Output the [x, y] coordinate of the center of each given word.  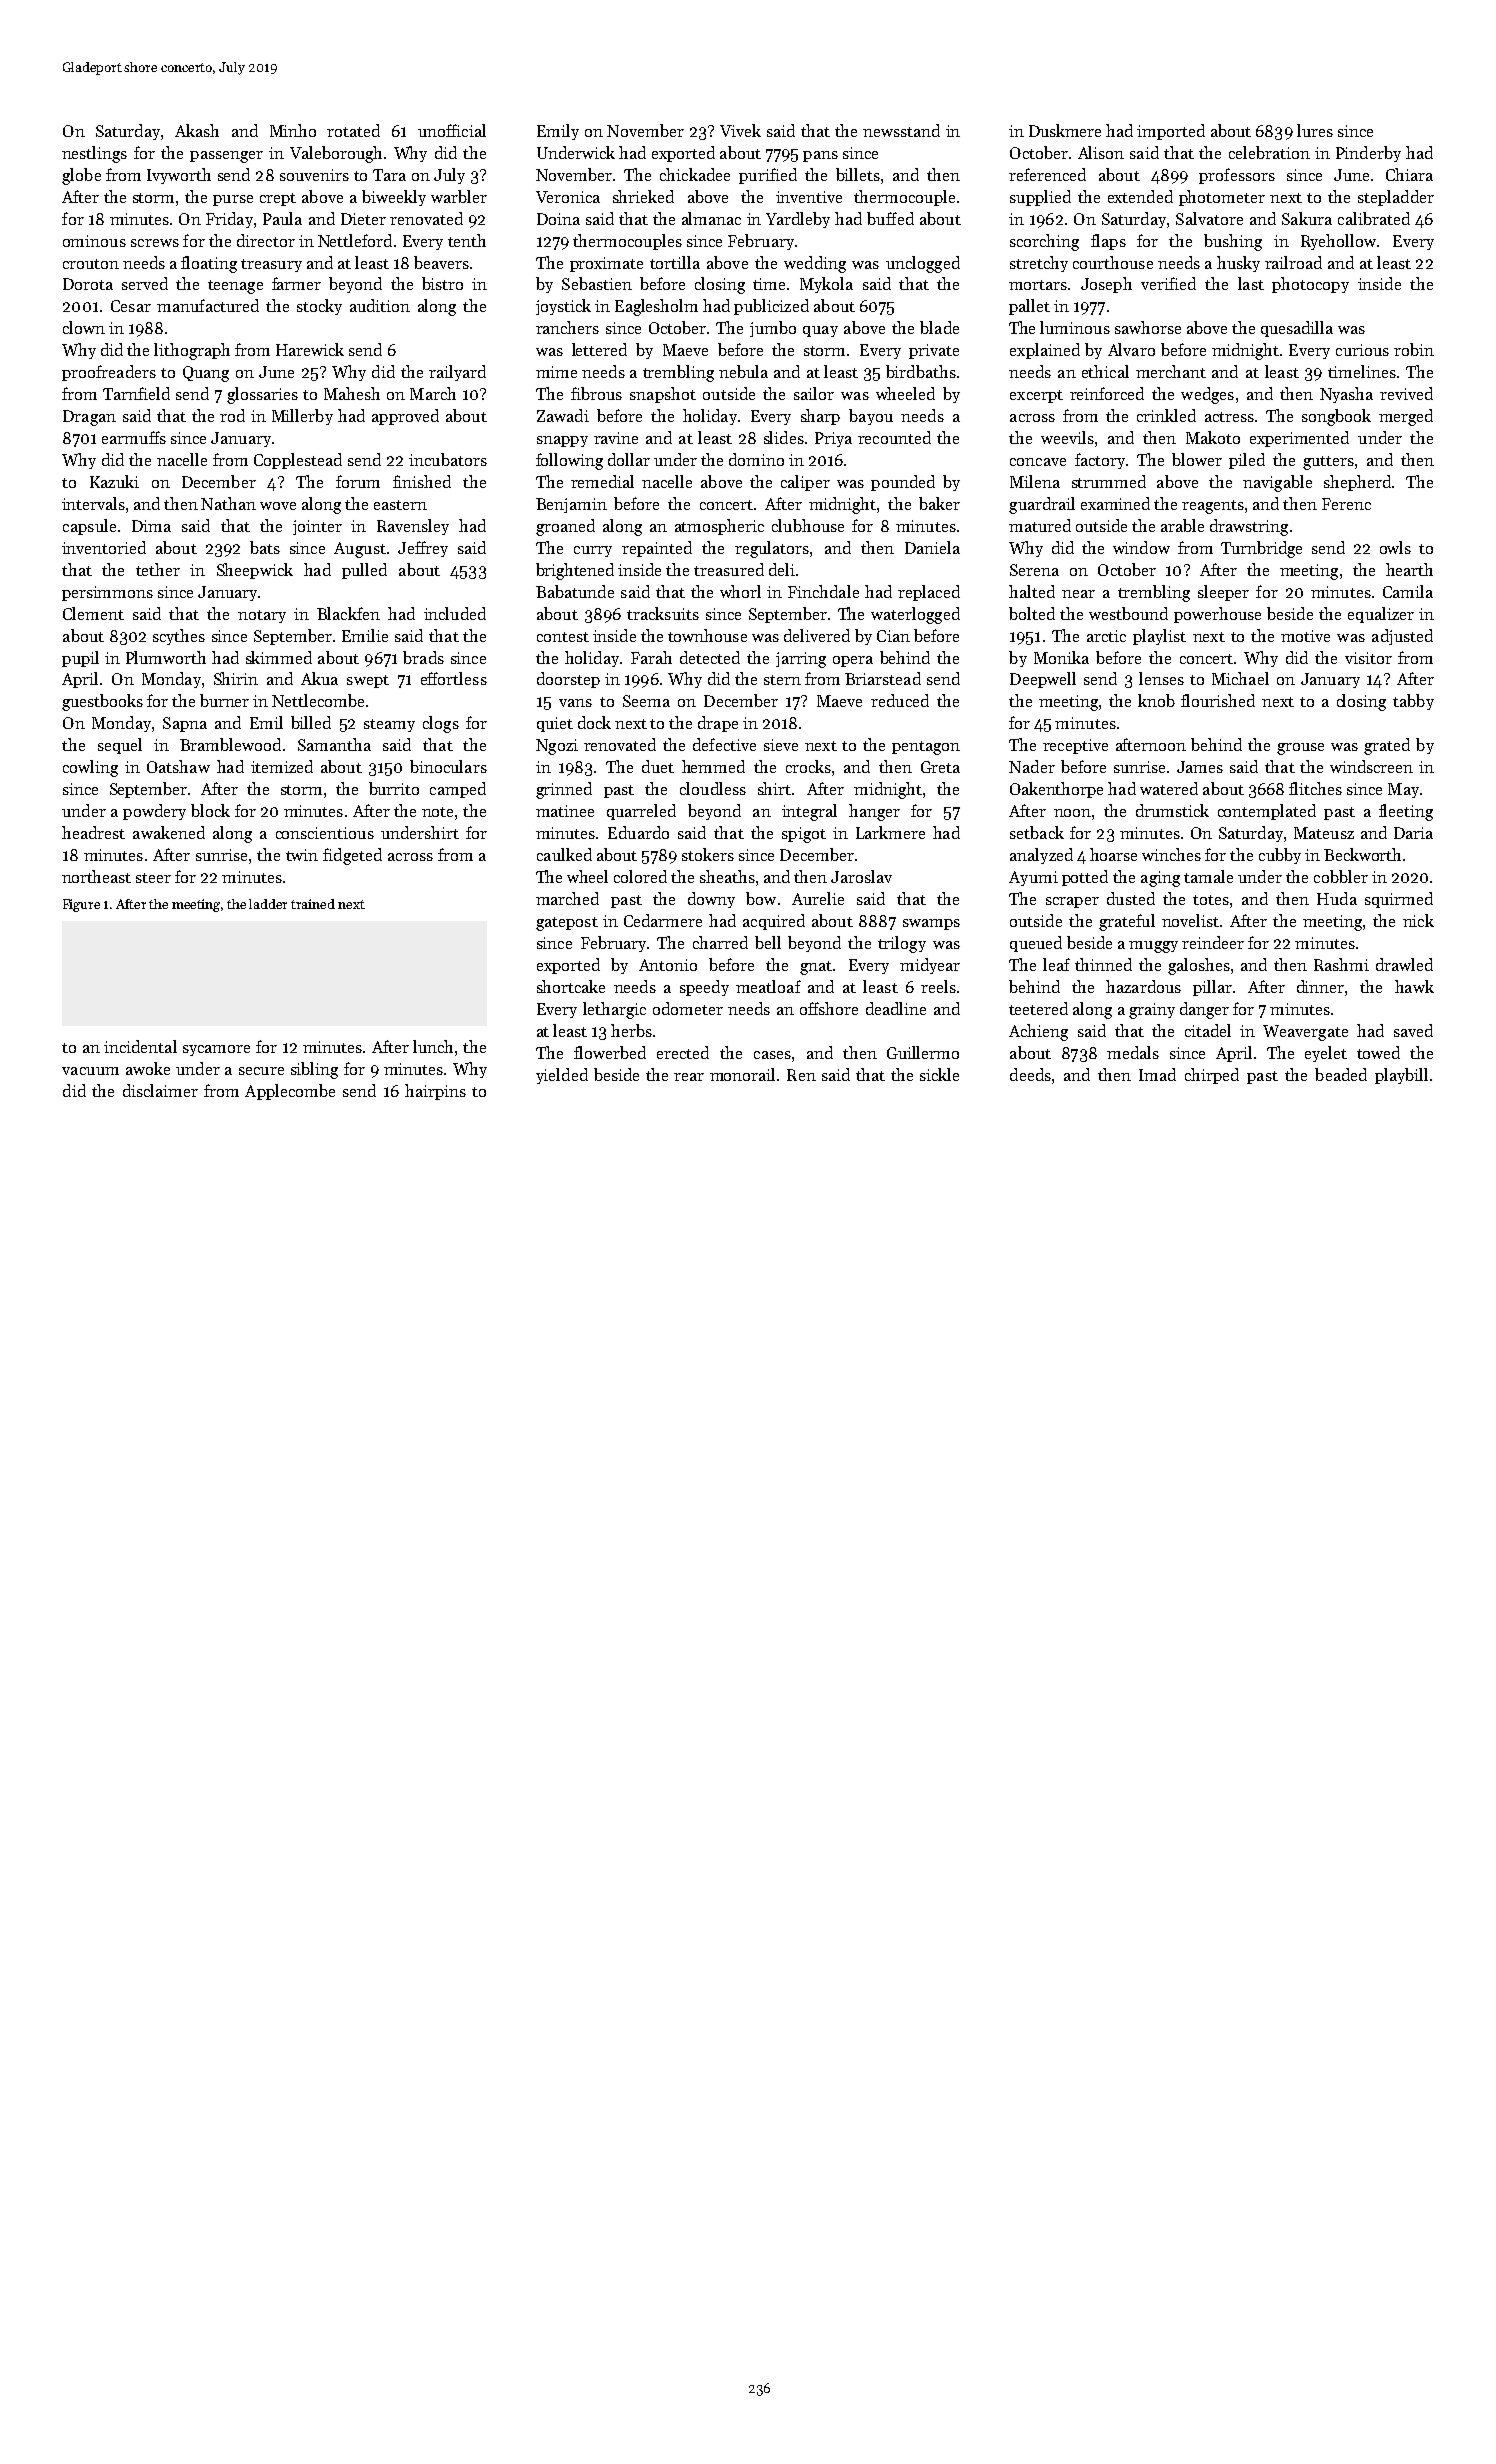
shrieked [643, 196]
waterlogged [915, 615]
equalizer [1381, 615]
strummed [1109, 481]
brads [423, 657]
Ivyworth [179, 176]
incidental [140, 1046]
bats [265, 547]
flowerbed [610, 1052]
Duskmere [1065, 130]
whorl [740, 591]
